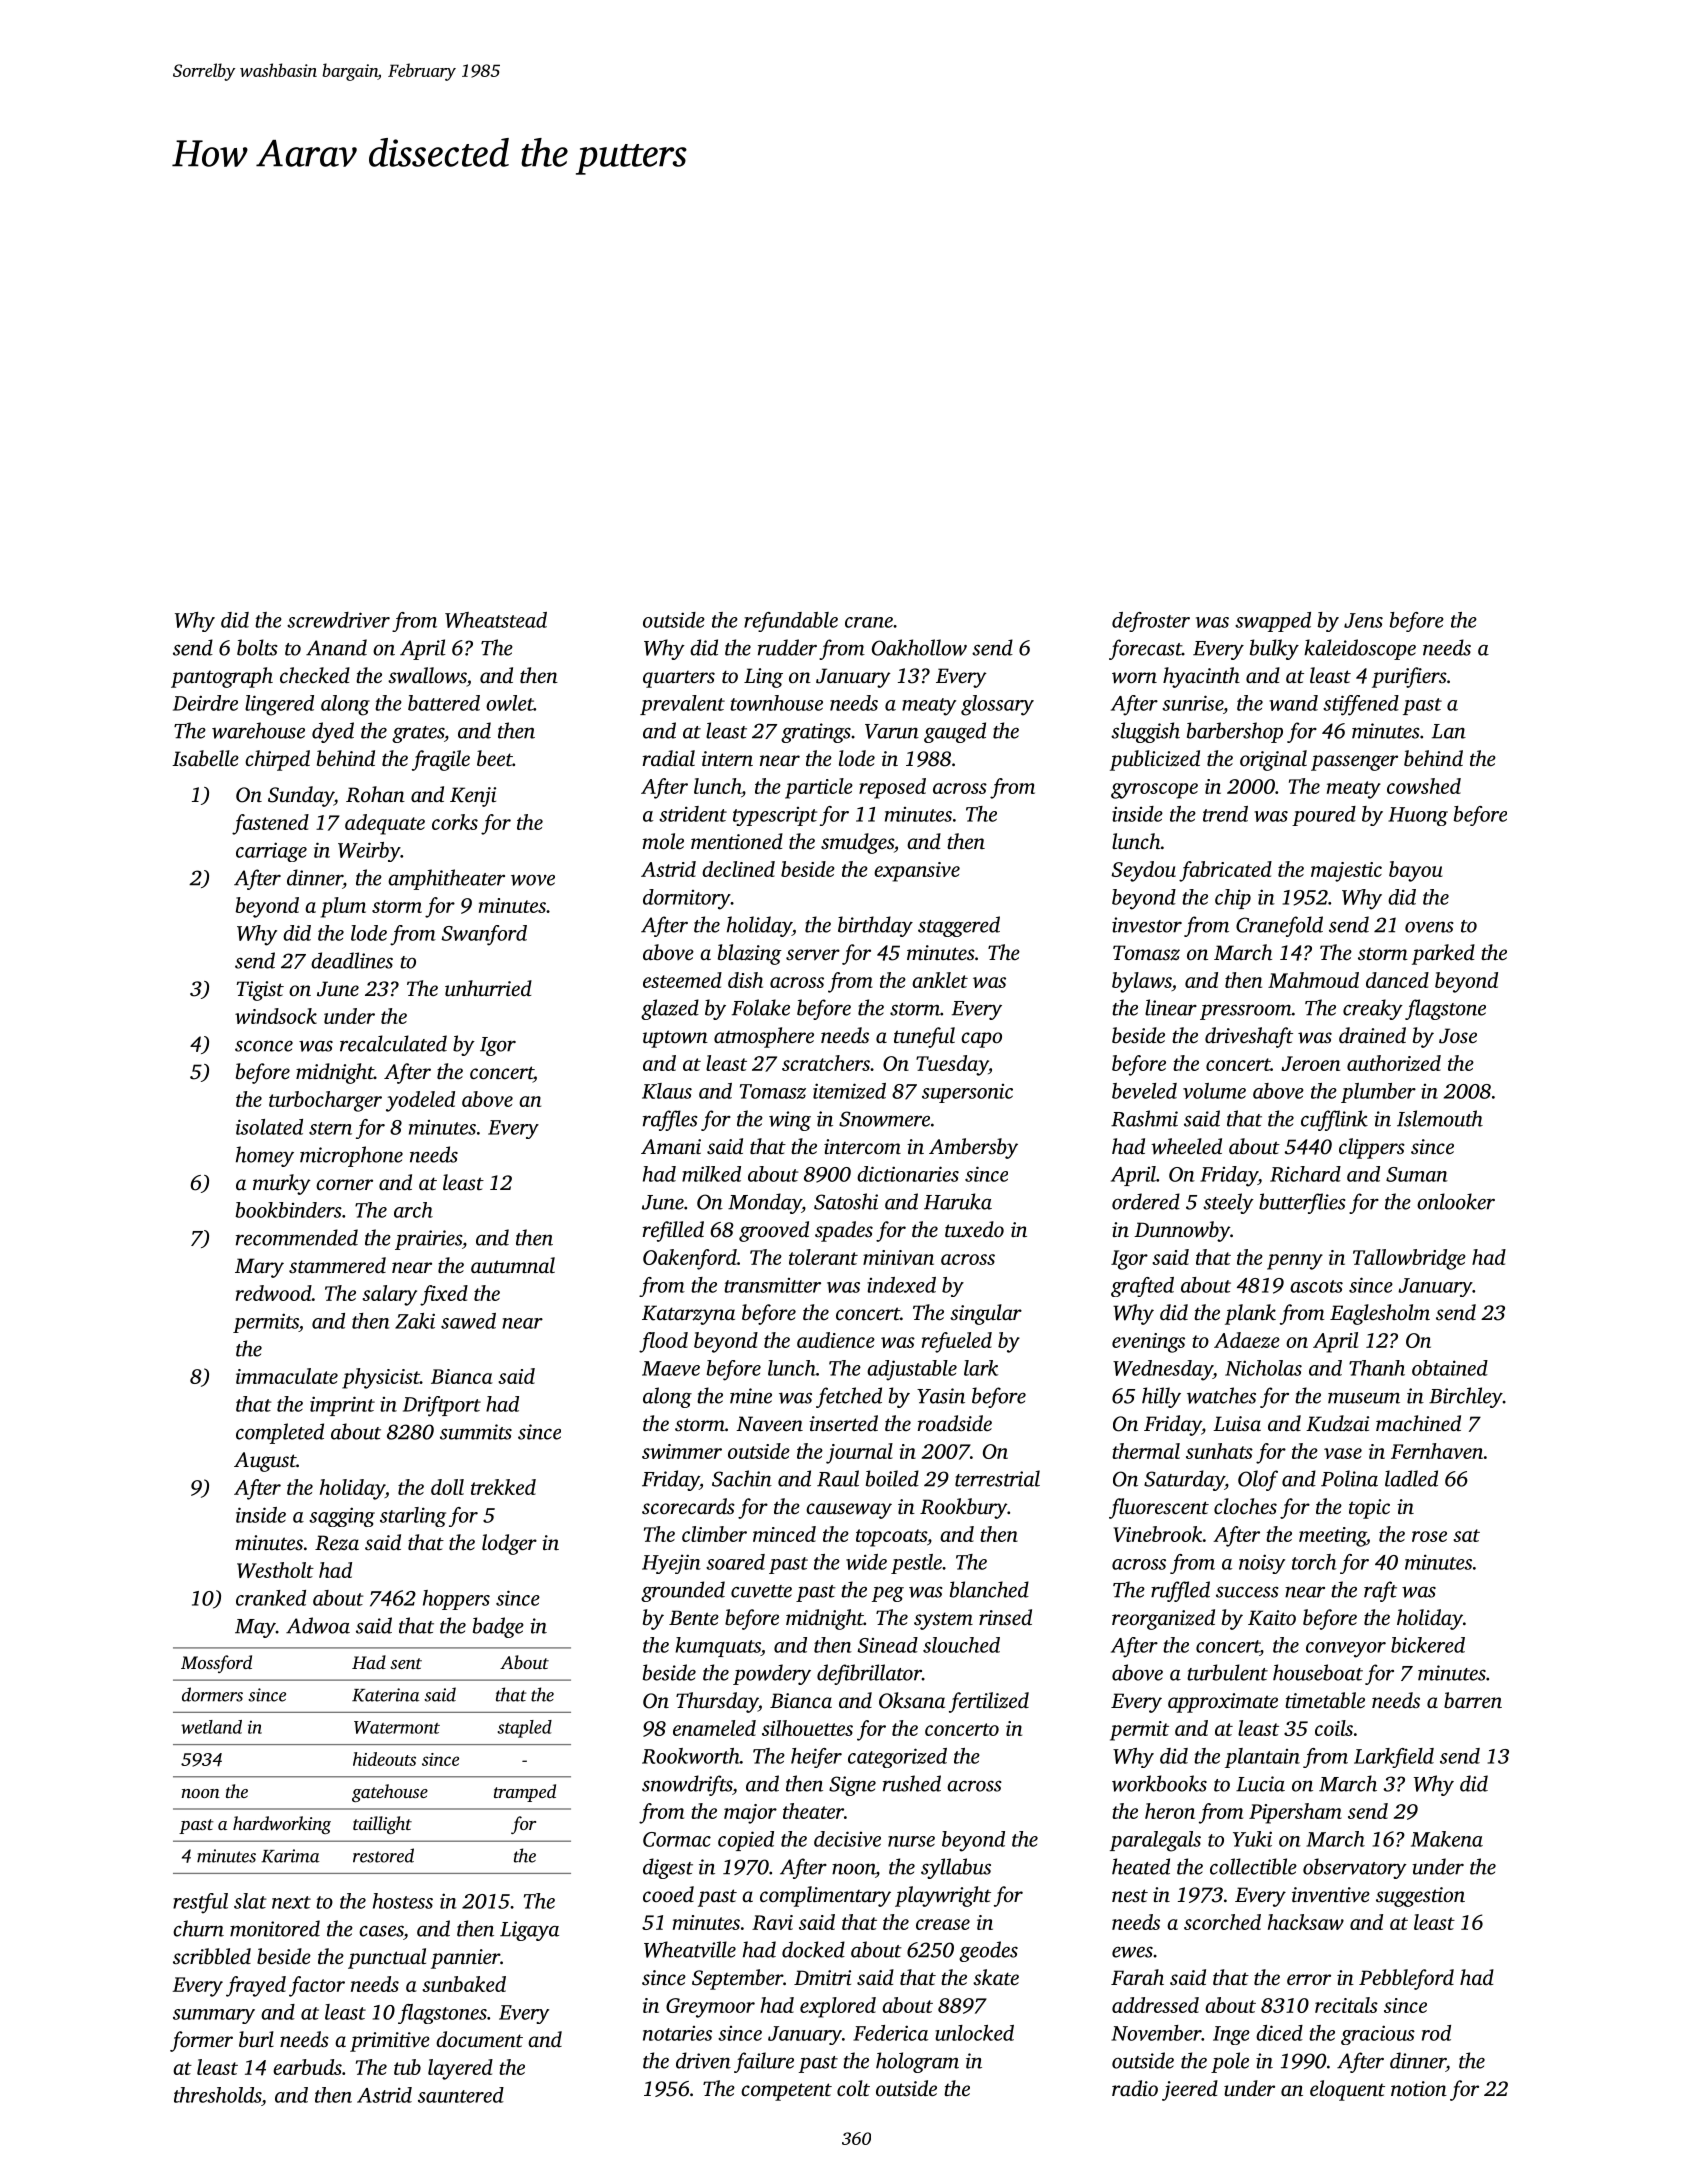  What do you see at coordinates (703, 2060) in the document?
I see `driven` at bounding box center [703, 2060].
